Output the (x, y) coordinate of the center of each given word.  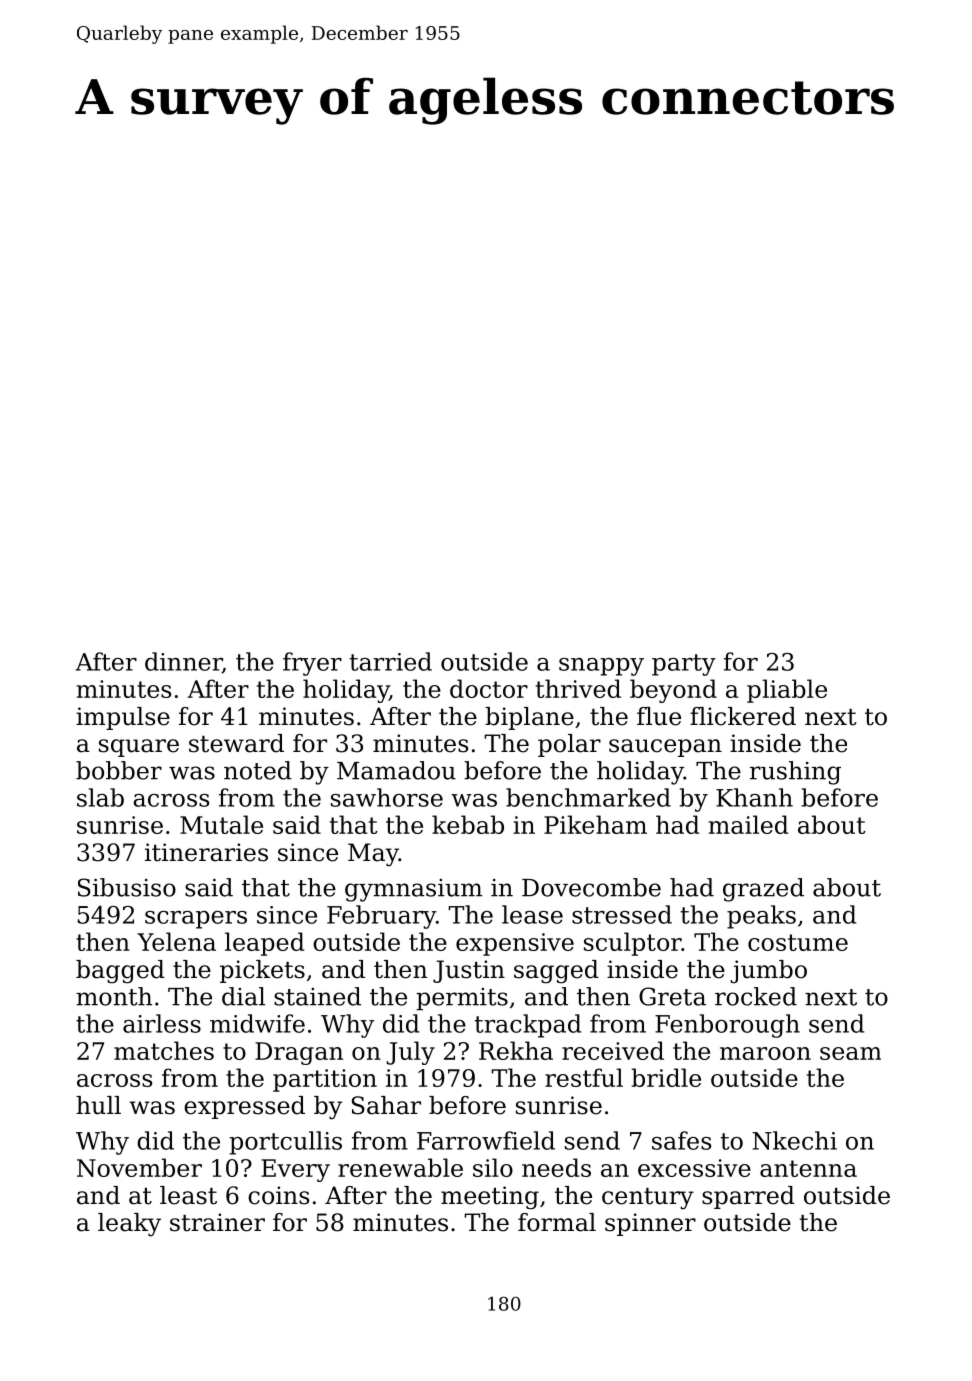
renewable (400, 1167)
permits (462, 999)
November (139, 1167)
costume (798, 942)
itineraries (206, 852)
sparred (748, 1197)
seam (850, 1053)
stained (317, 996)
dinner (183, 662)
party (684, 665)
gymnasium (413, 890)
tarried (390, 661)
